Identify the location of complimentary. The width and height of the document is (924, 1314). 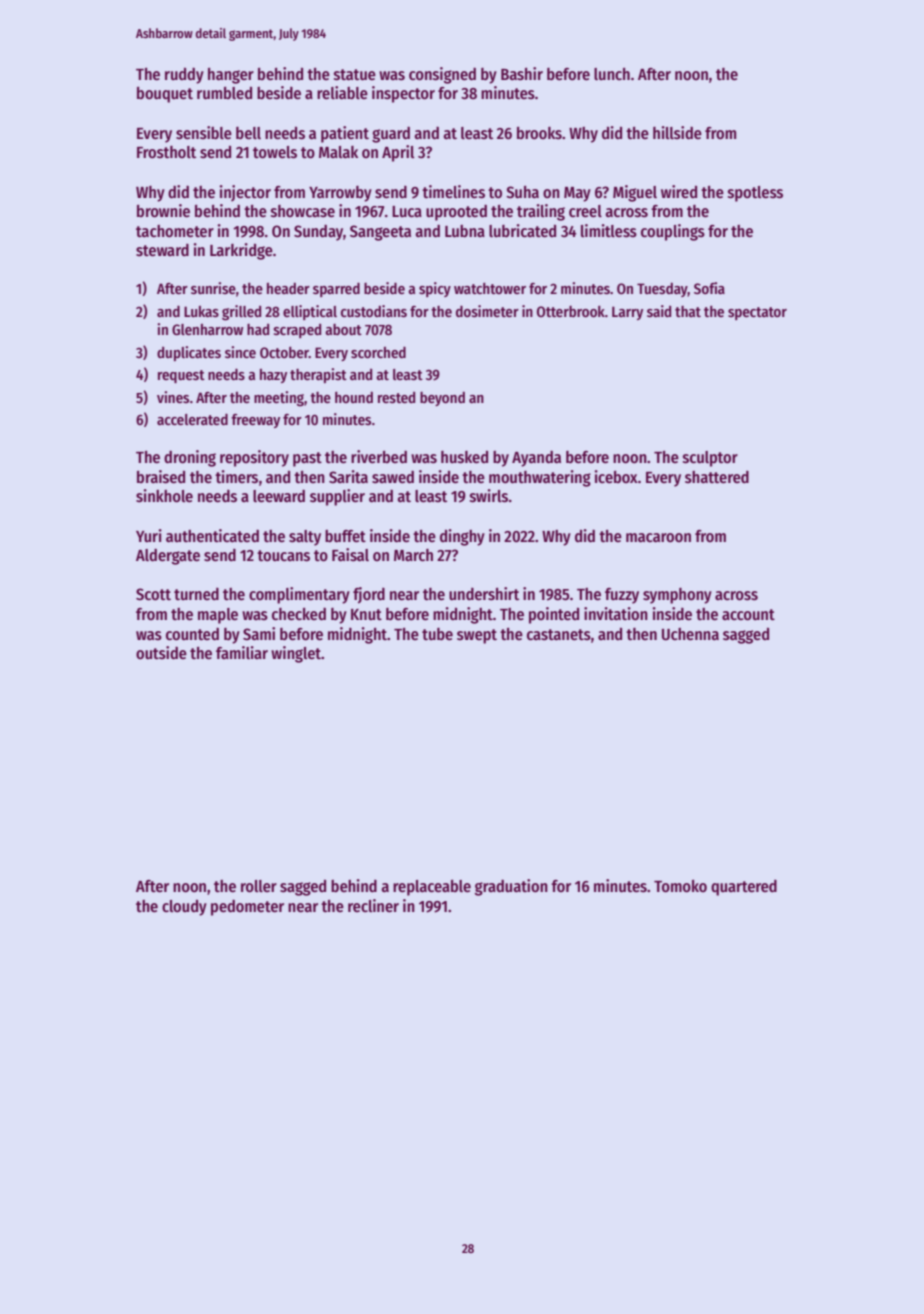
(299, 595).
